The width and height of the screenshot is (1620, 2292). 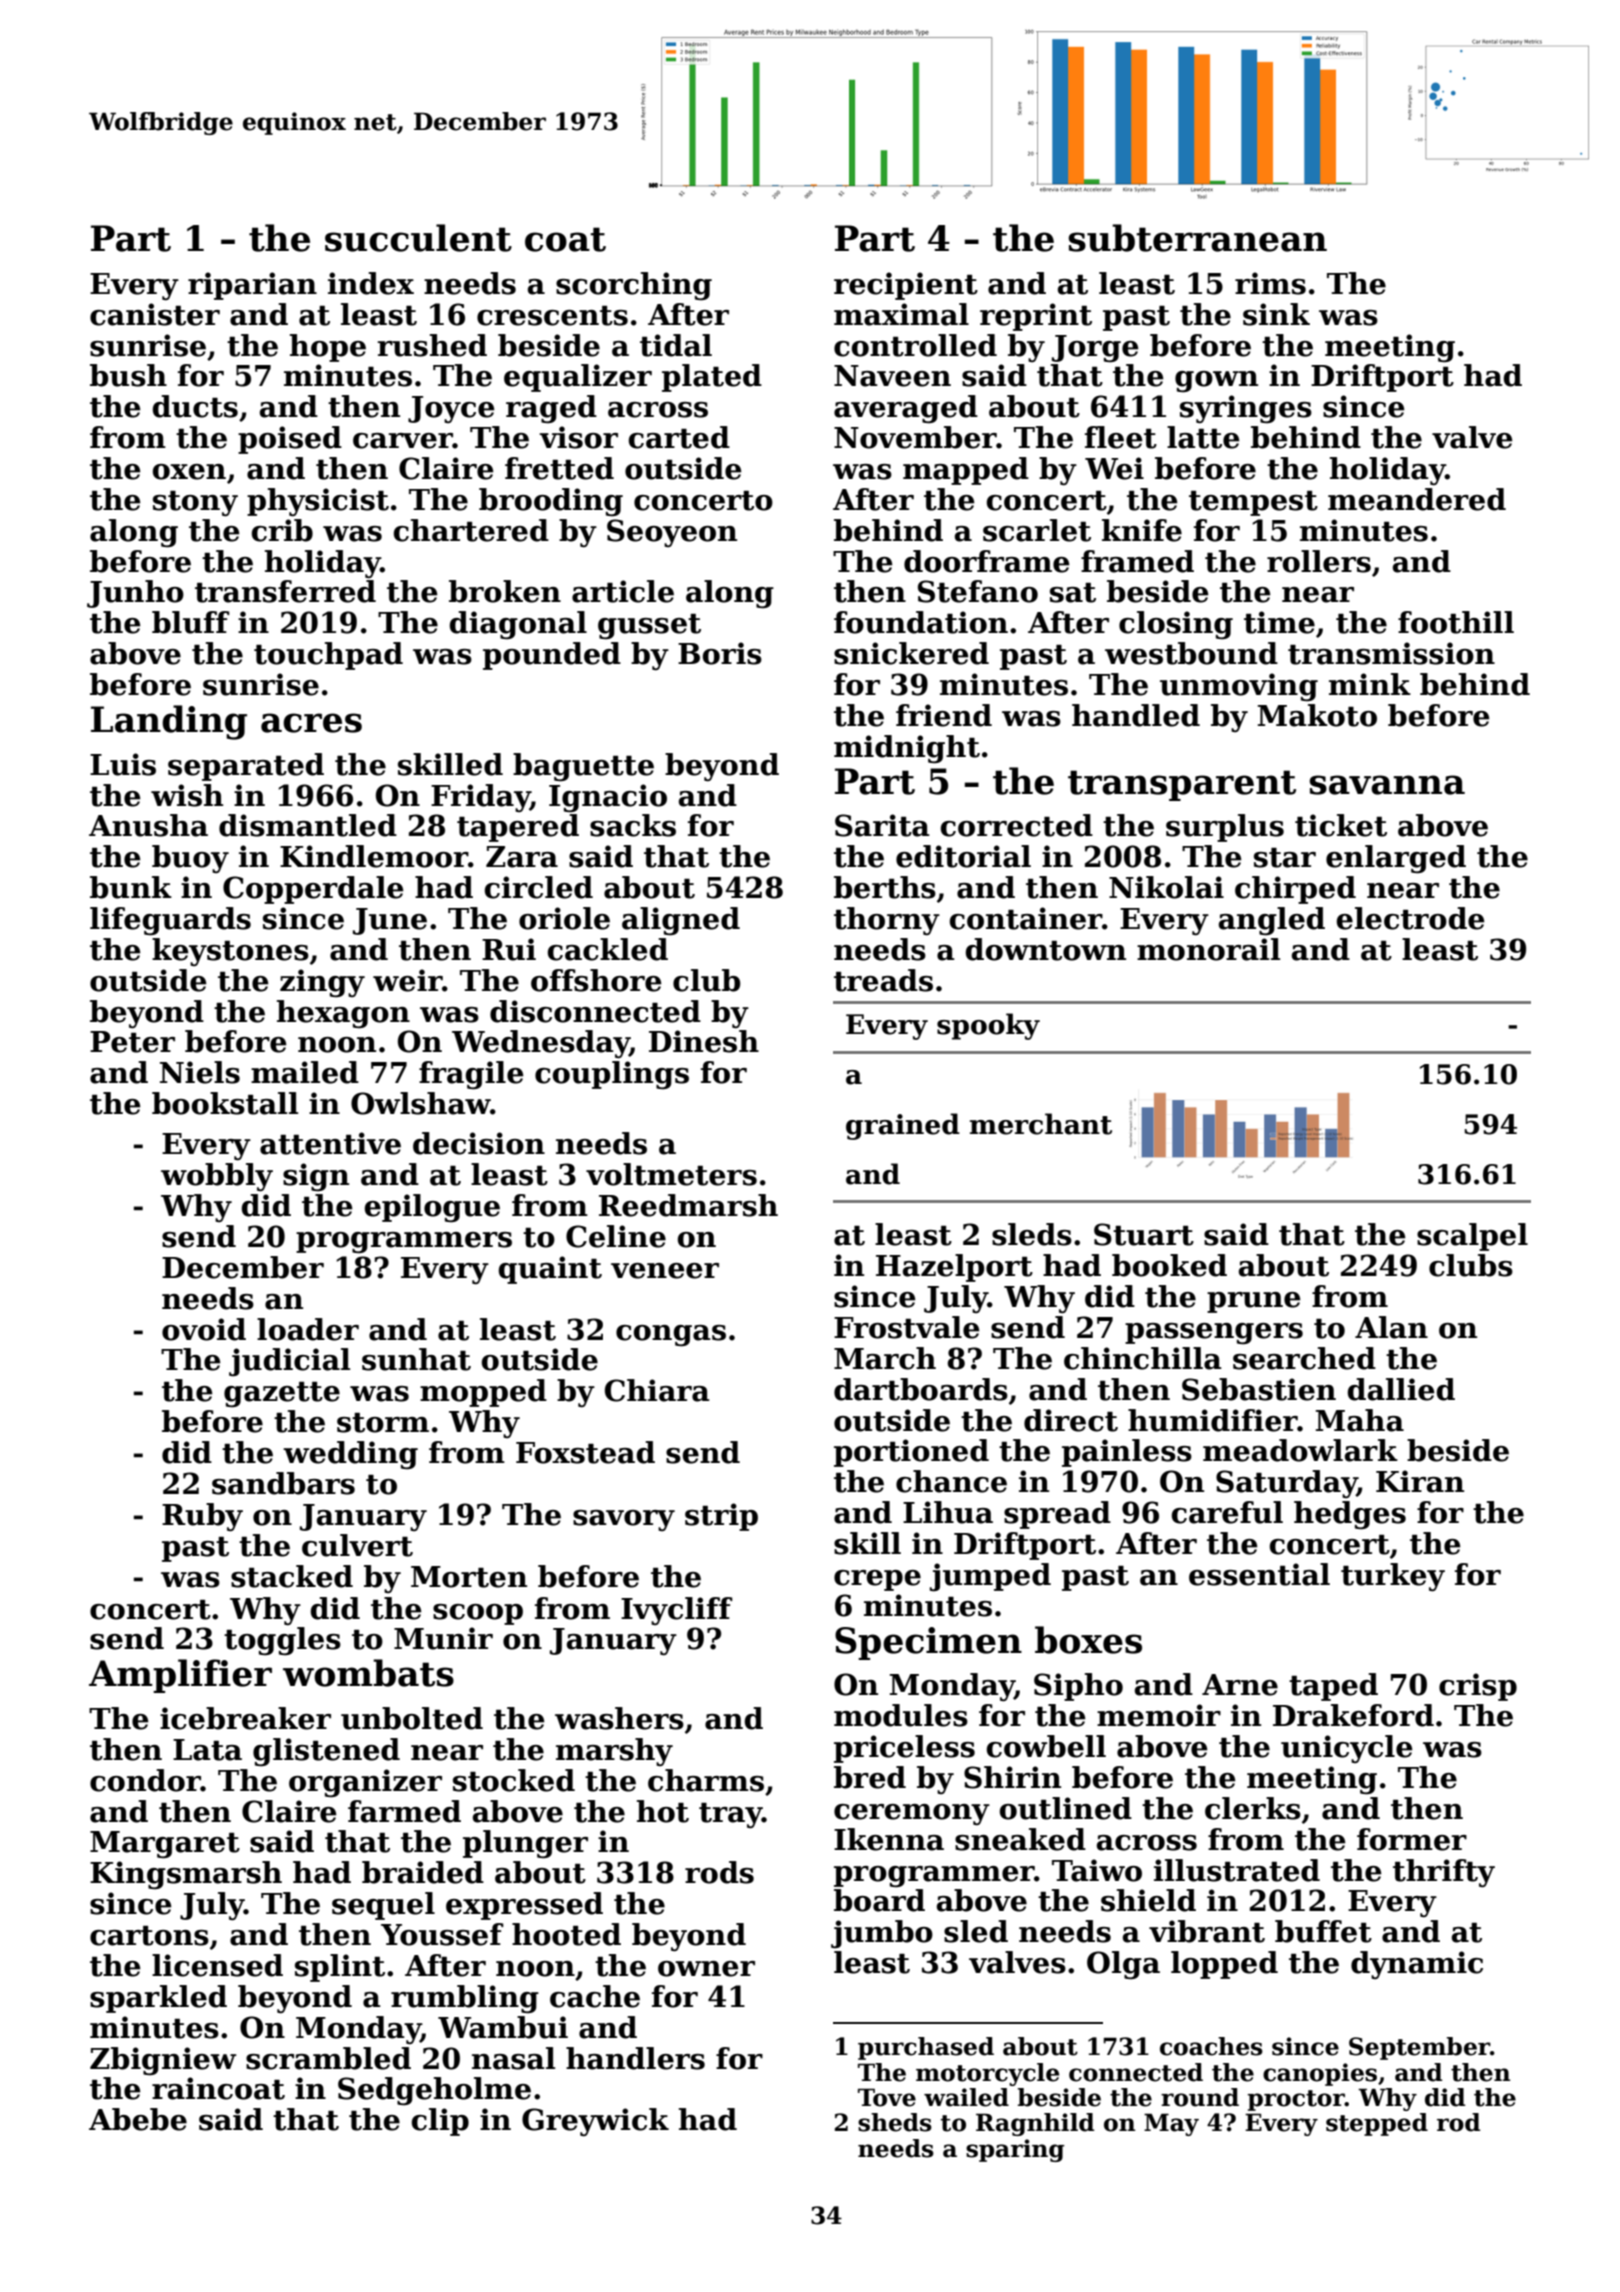 I want to click on sheds, so click(x=895, y=2122).
